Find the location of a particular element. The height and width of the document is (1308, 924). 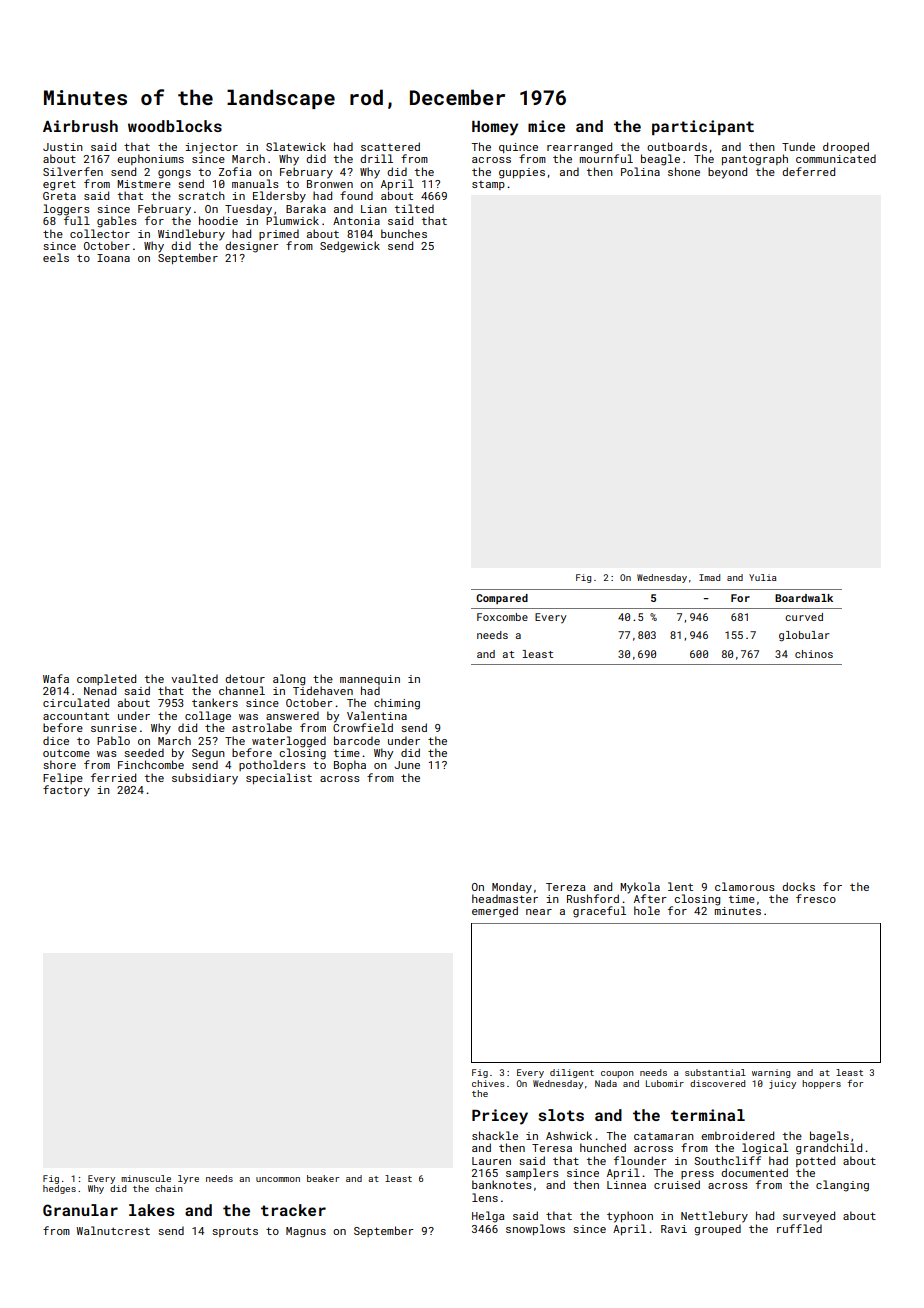

Compared is located at coordinates (502, 599).
